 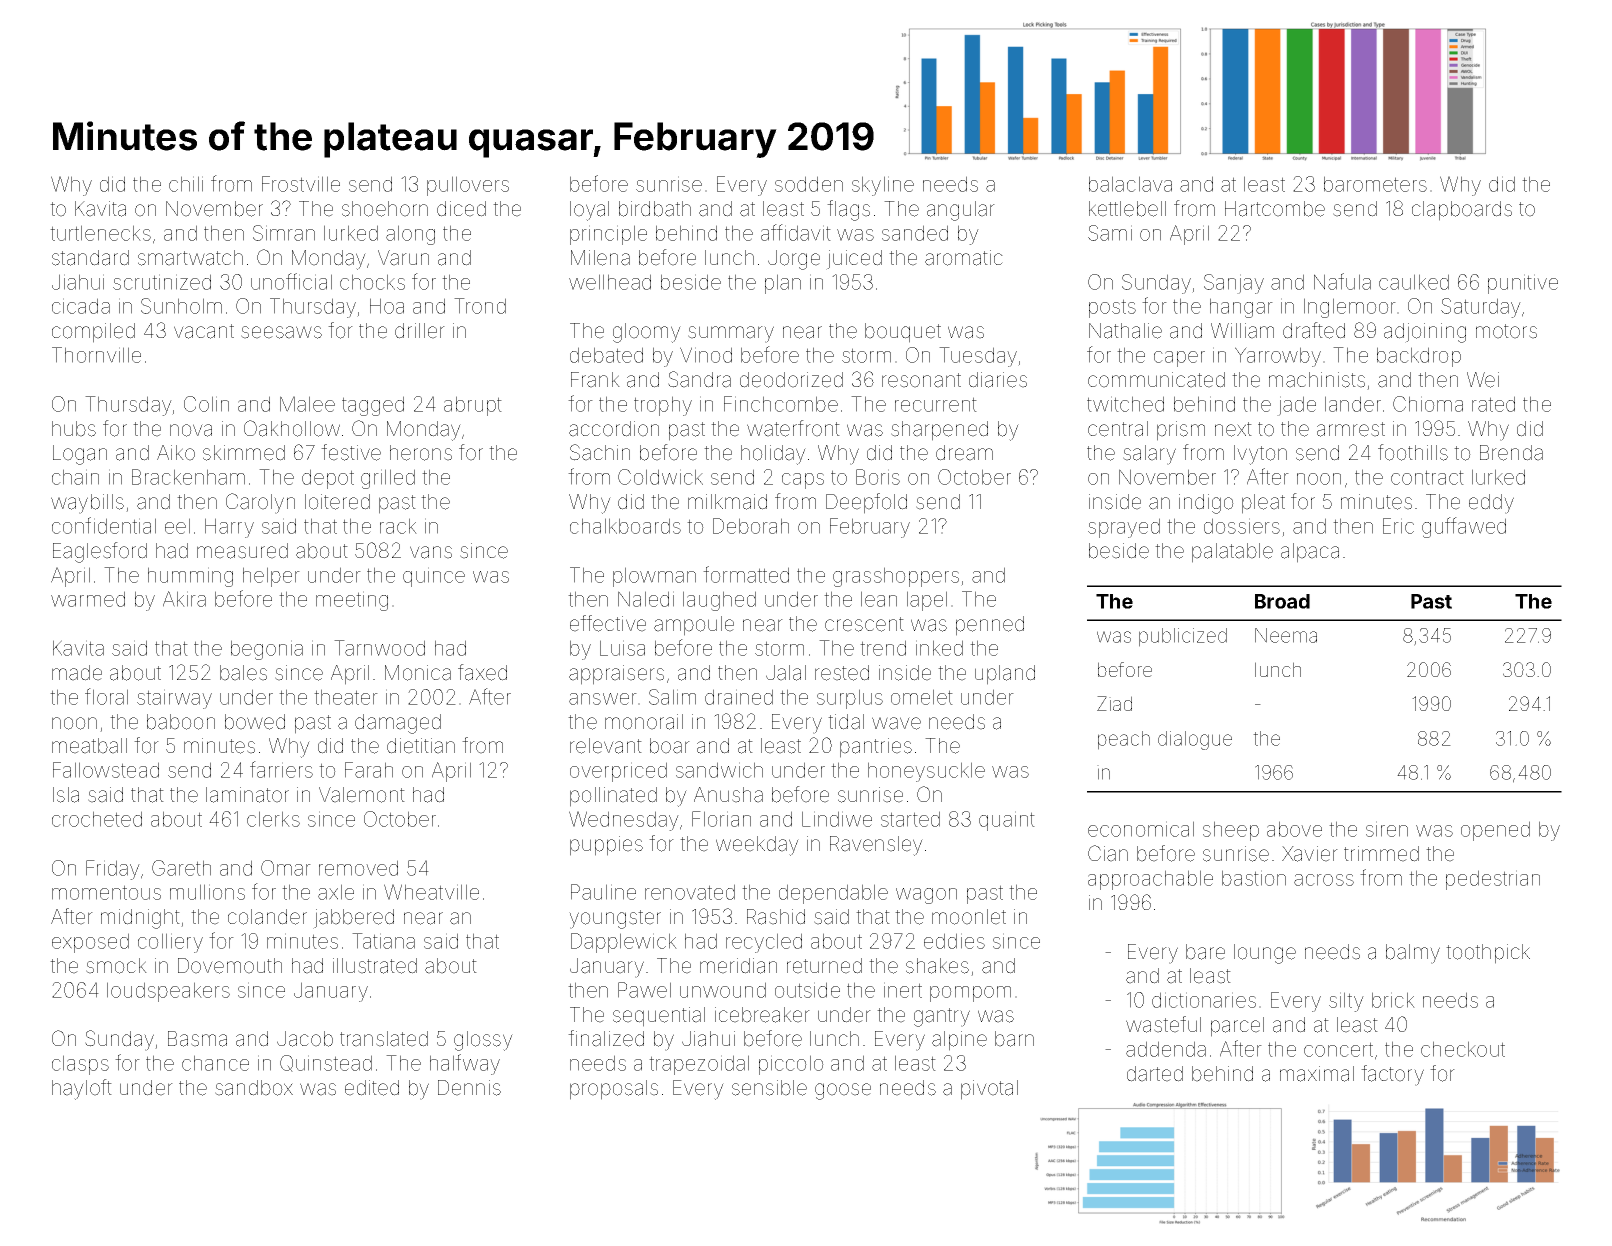 What do you see at coordinates (600, 452) in the document?
I see `Sachin` at bounding box center [600, 452].
